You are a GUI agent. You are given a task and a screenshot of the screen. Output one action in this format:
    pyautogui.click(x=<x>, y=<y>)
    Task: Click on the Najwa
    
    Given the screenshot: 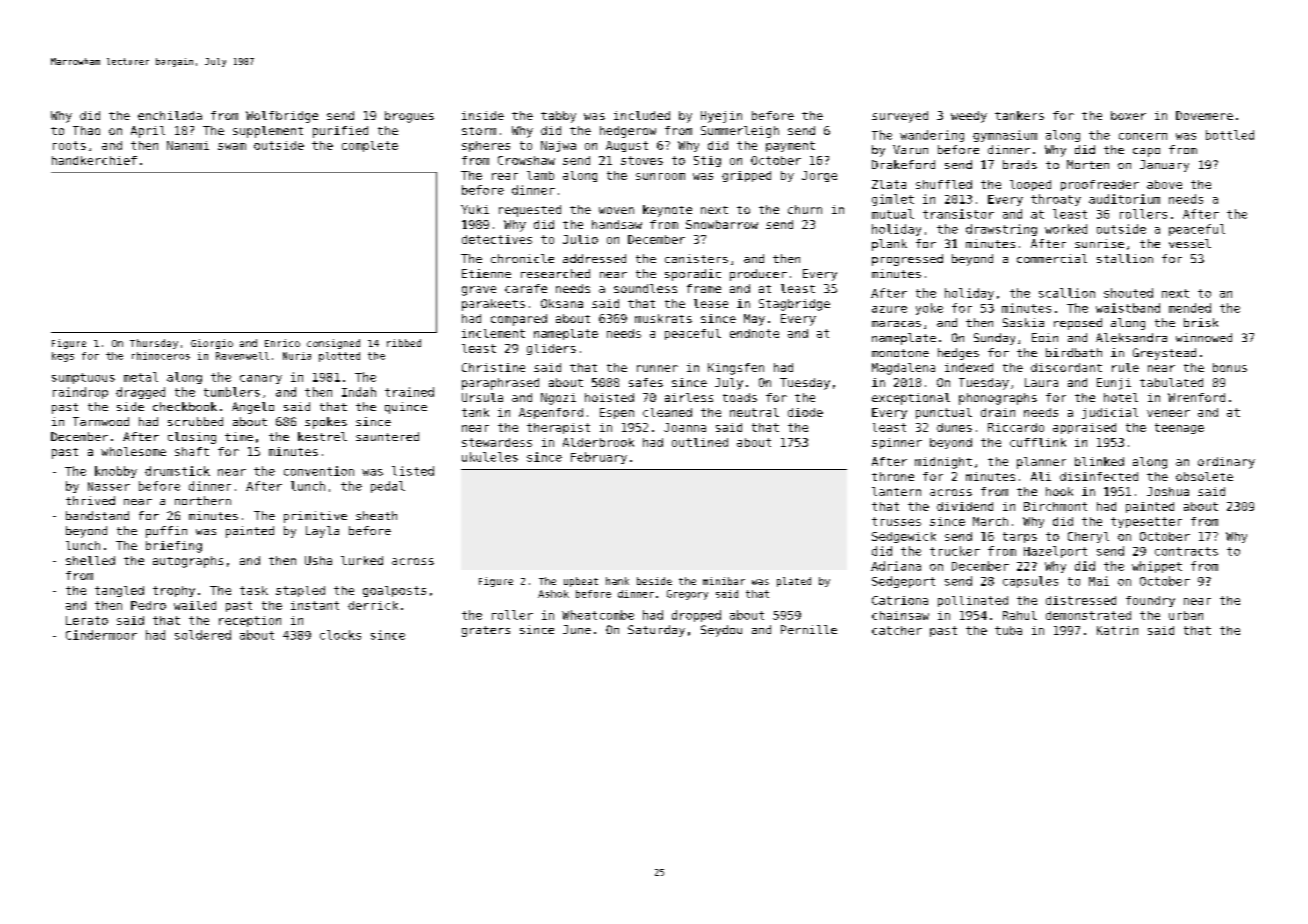 What is the action you would take?
    pyautogui.click(x=558, y=146)
